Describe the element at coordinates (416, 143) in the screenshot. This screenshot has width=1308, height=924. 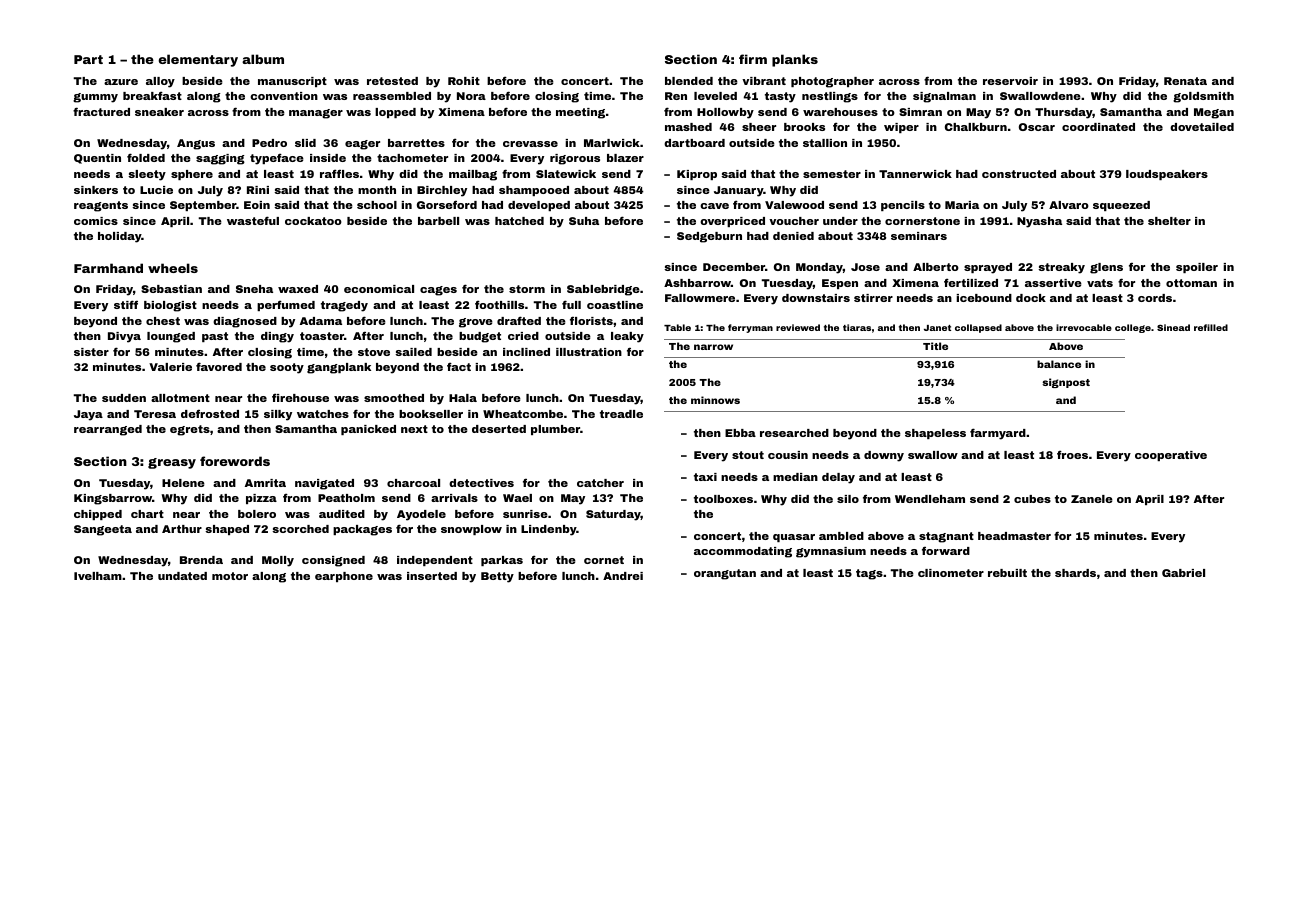
I see `barrettes` at that location.
